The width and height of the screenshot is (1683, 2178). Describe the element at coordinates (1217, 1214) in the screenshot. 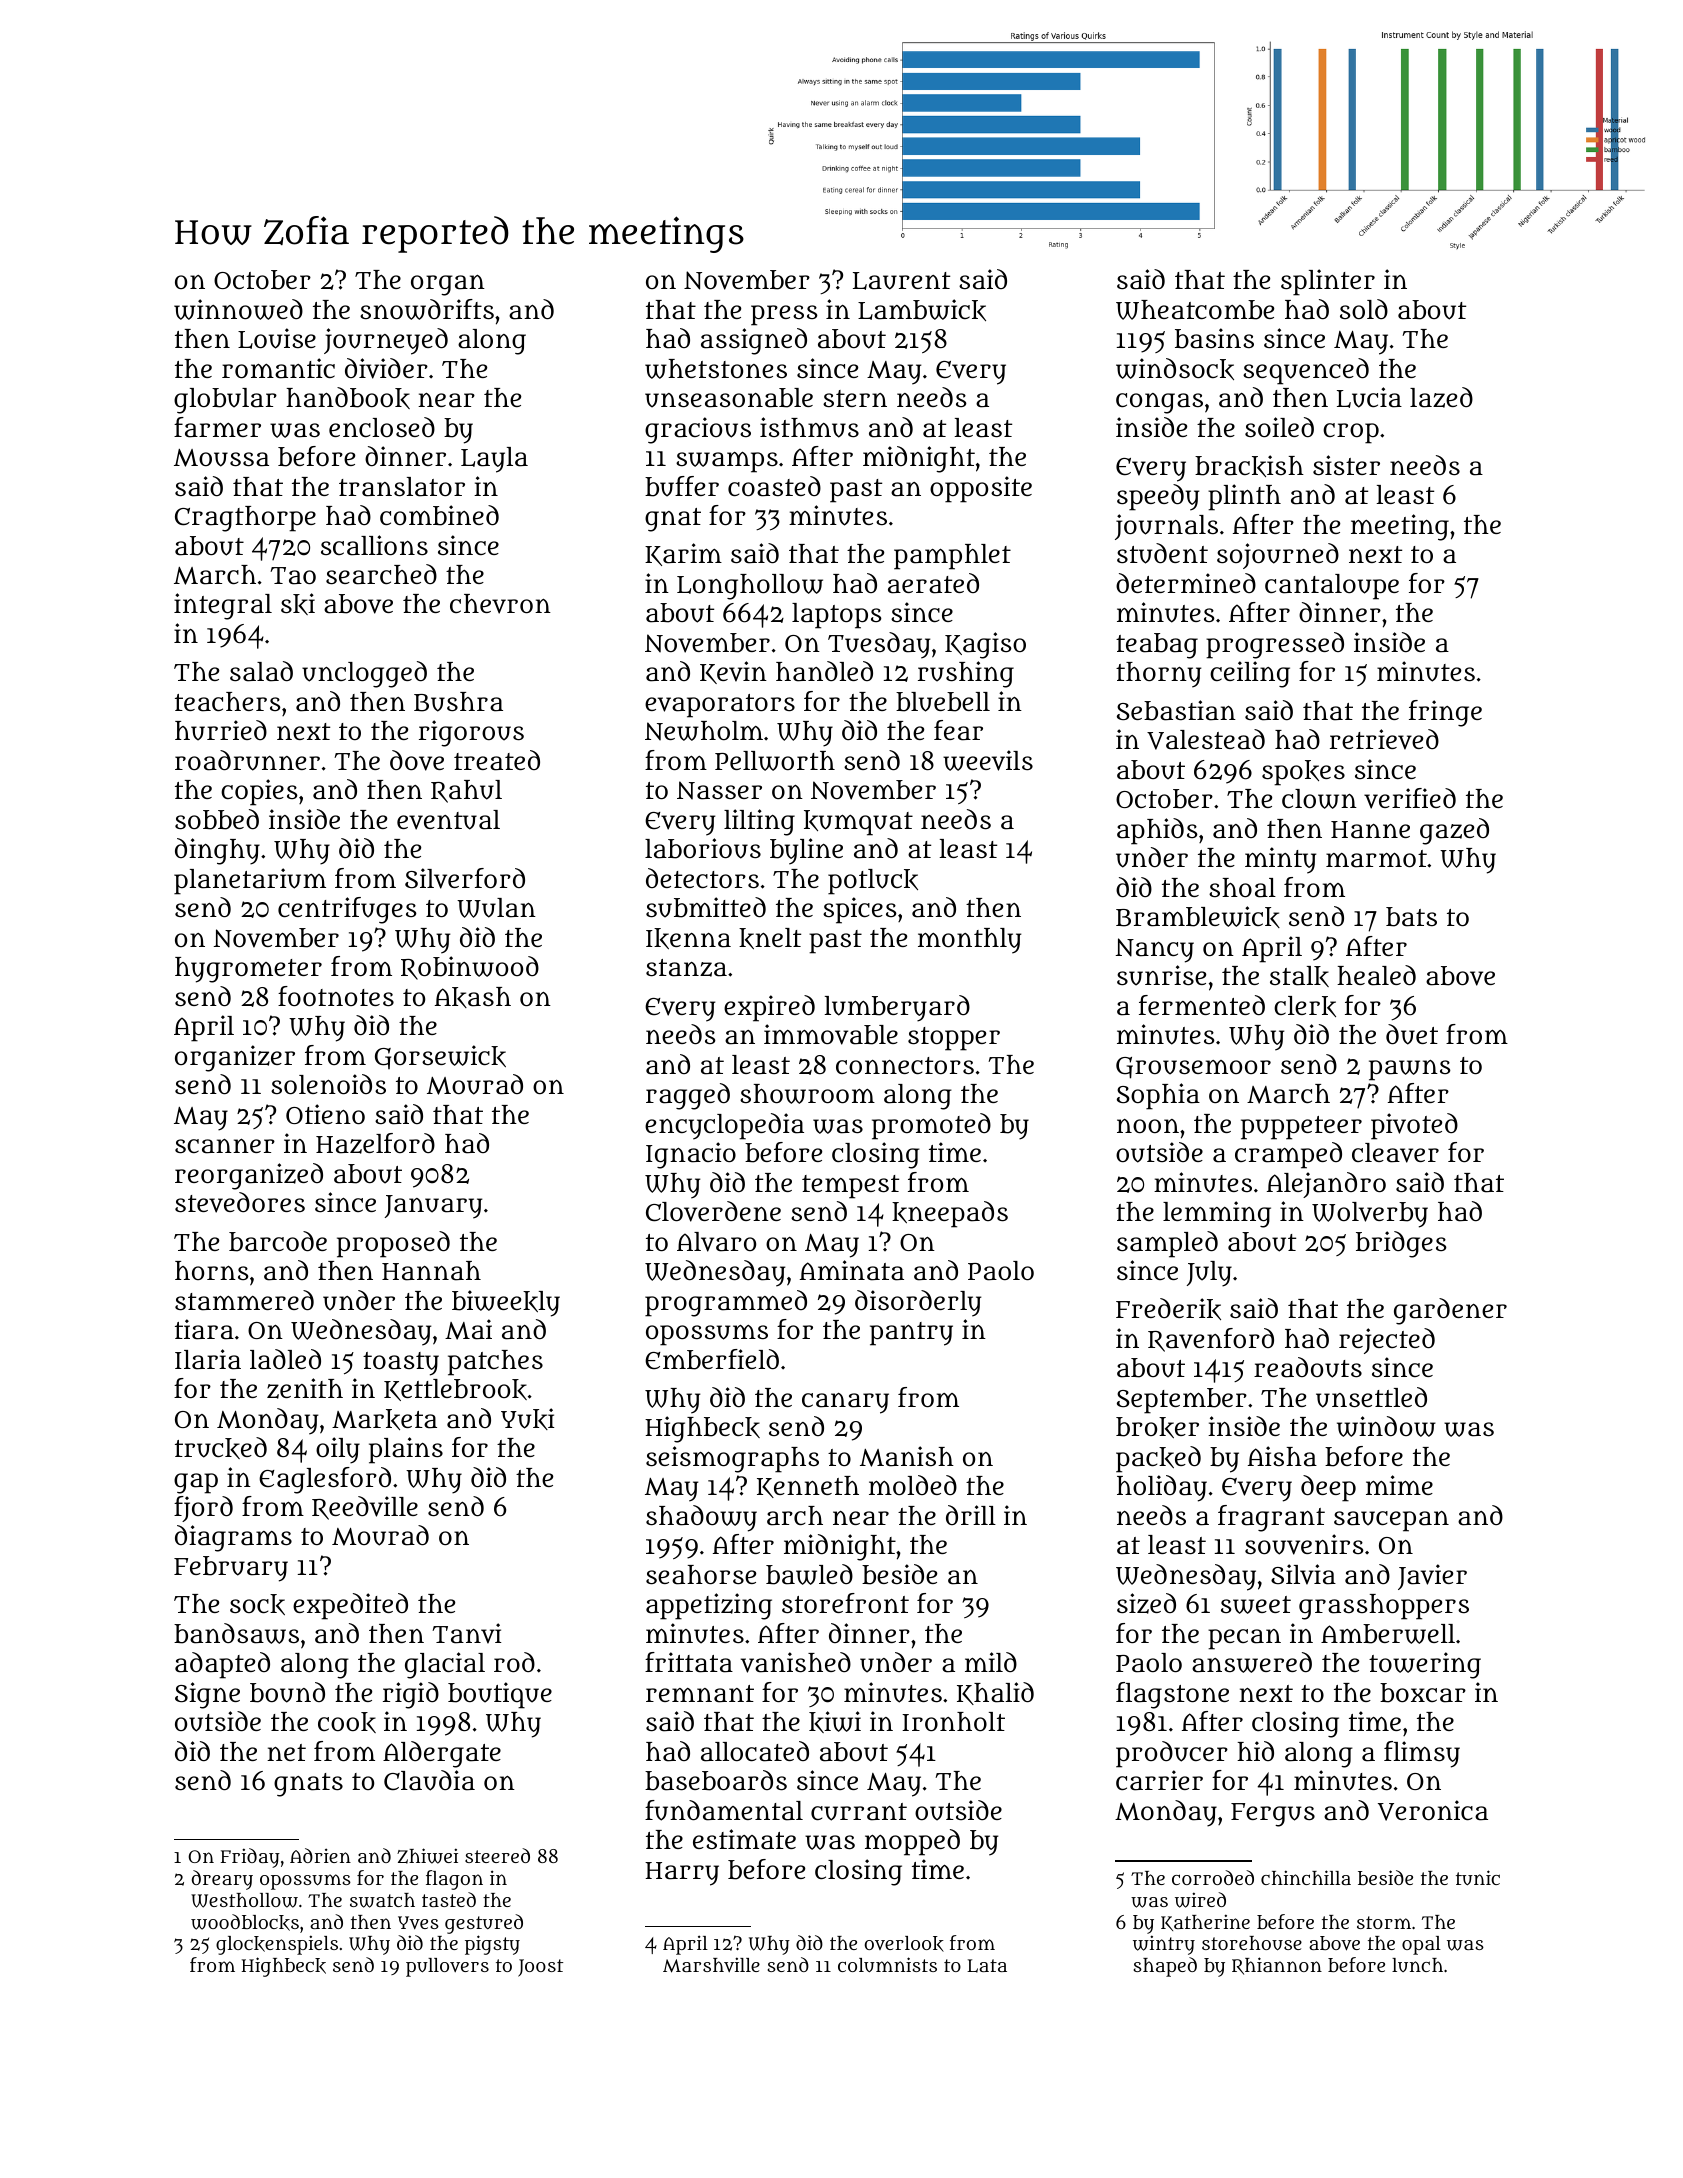

I see `lemming` at that location.
